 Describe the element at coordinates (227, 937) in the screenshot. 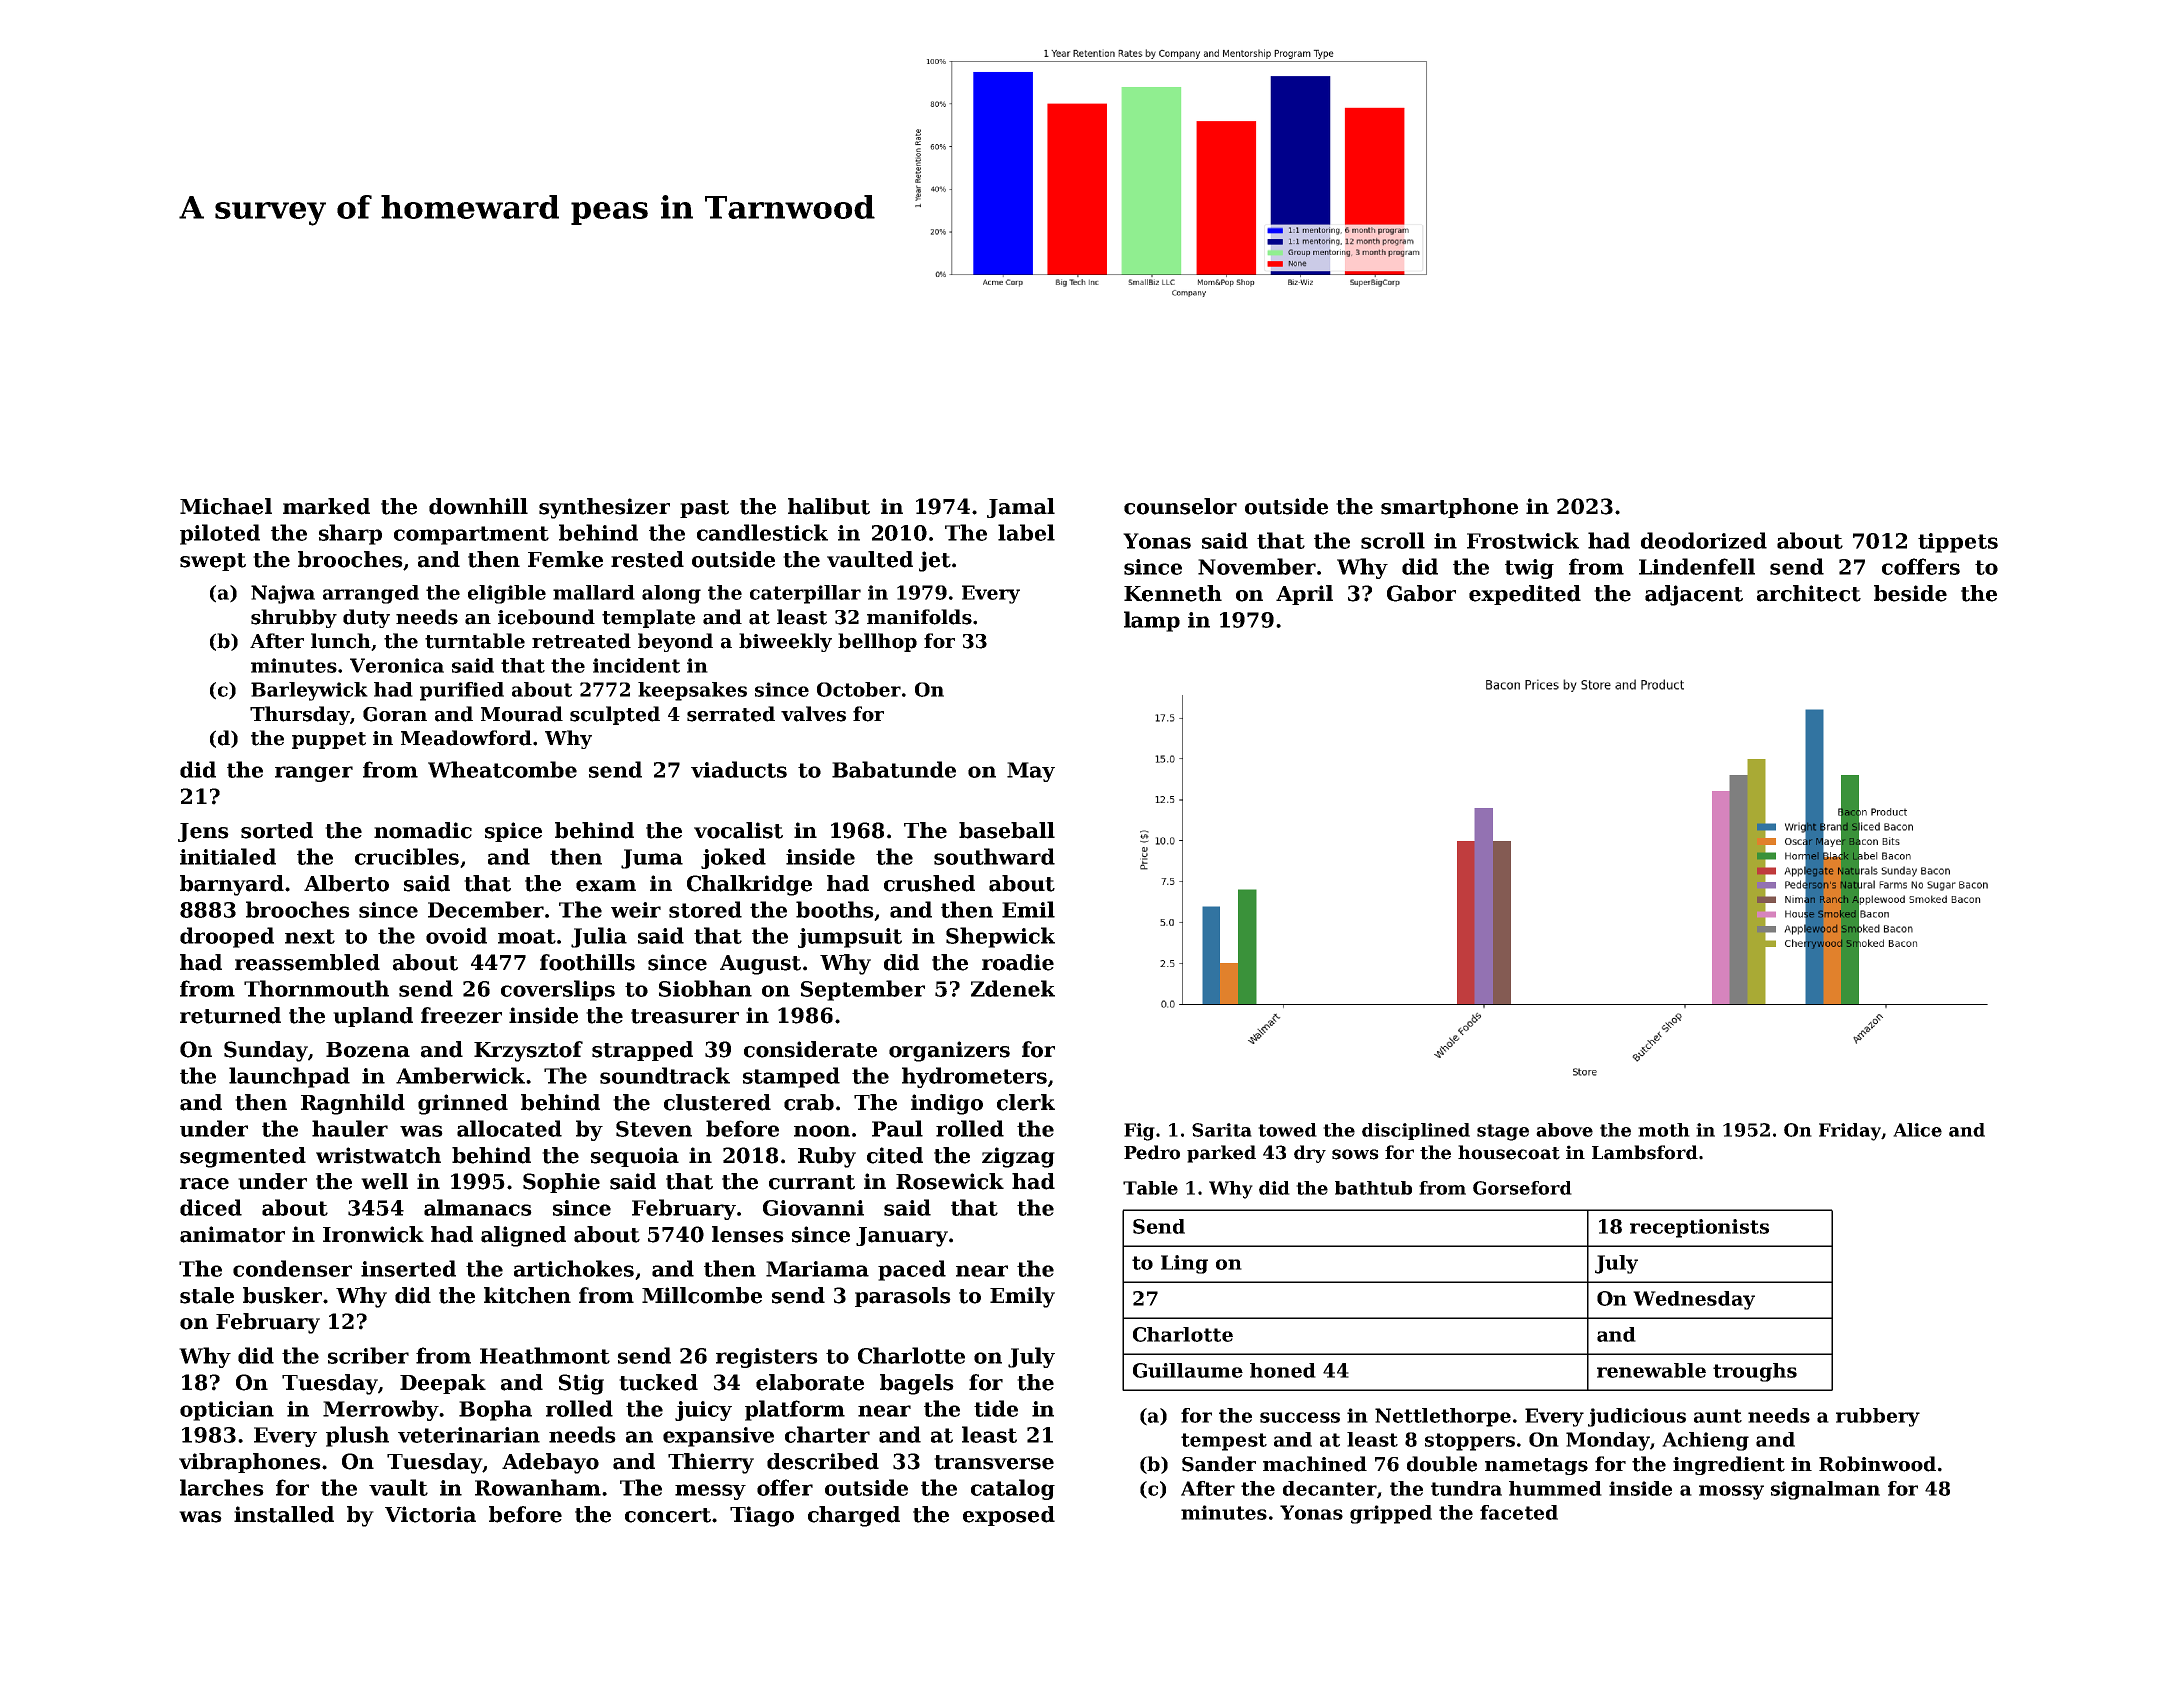

I see `drooped` at that location.
